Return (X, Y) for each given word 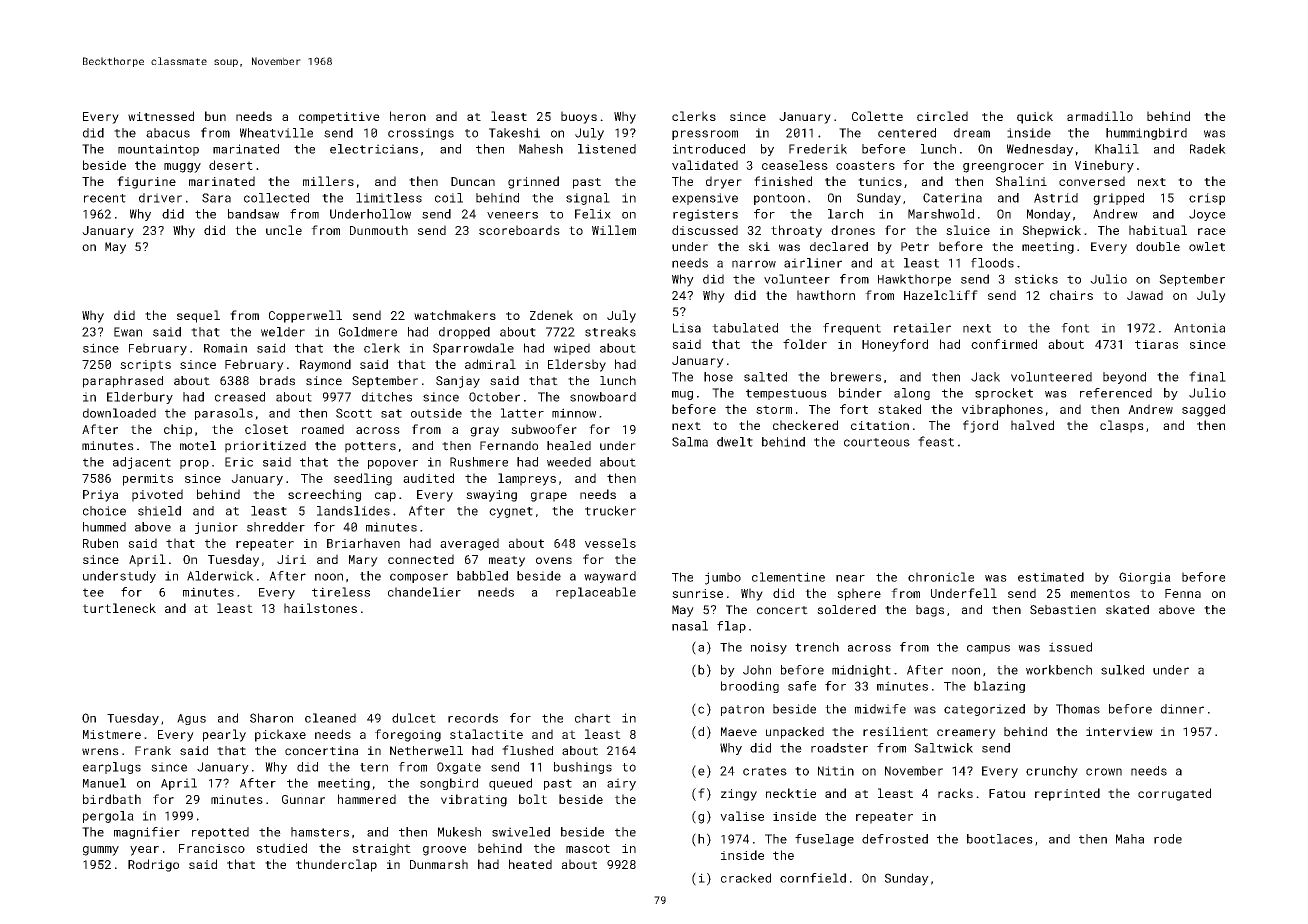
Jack (985, 377)
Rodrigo (153, 865)
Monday (1049, 215)
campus (988, 649)
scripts (145, 366)
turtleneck (119, 608)
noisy (769, 648)
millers (328, 181)
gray (484, 432)
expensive (705, 199)
